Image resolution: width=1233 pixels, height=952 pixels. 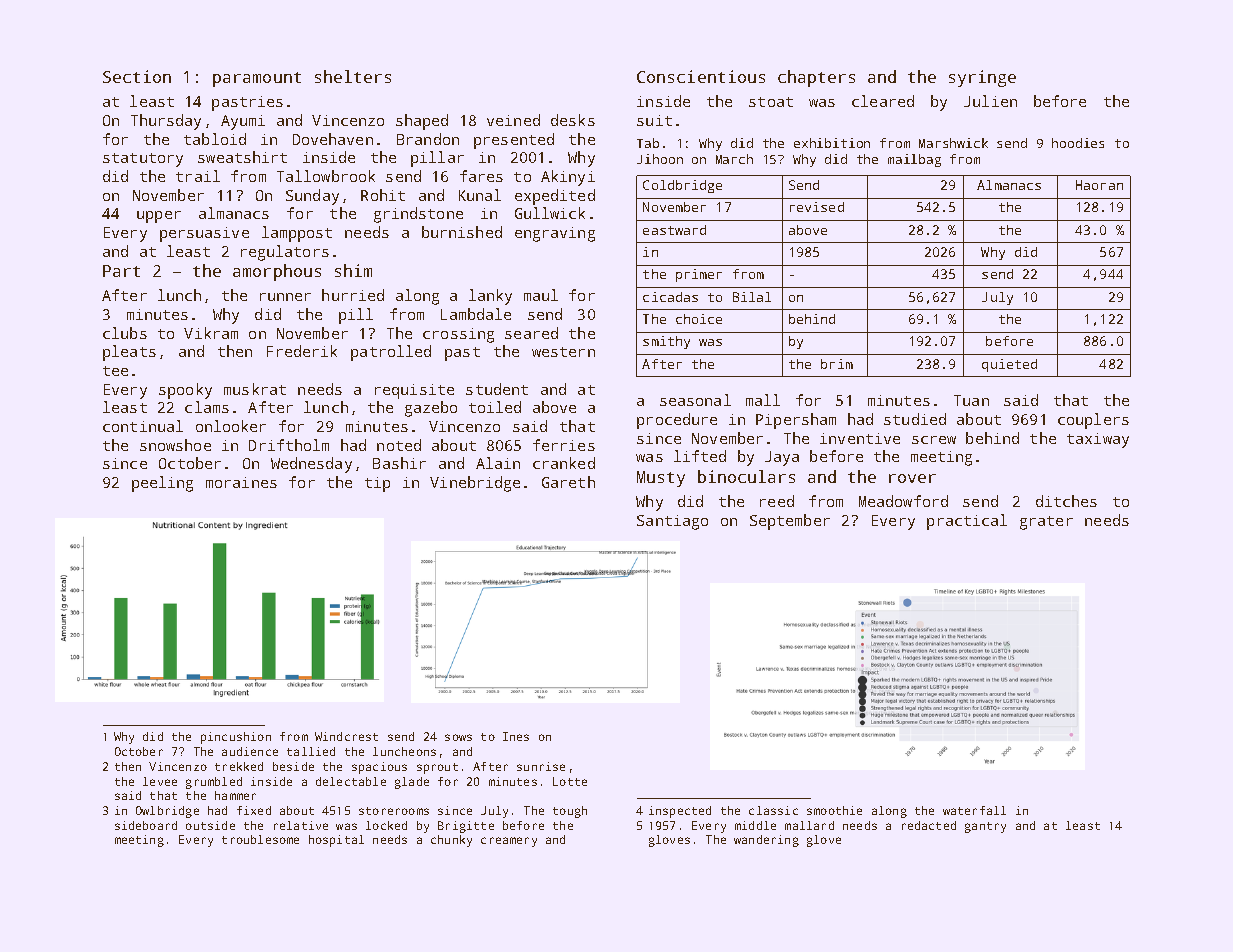 I want to click on Windcrest, so click(x=346, y=736).
